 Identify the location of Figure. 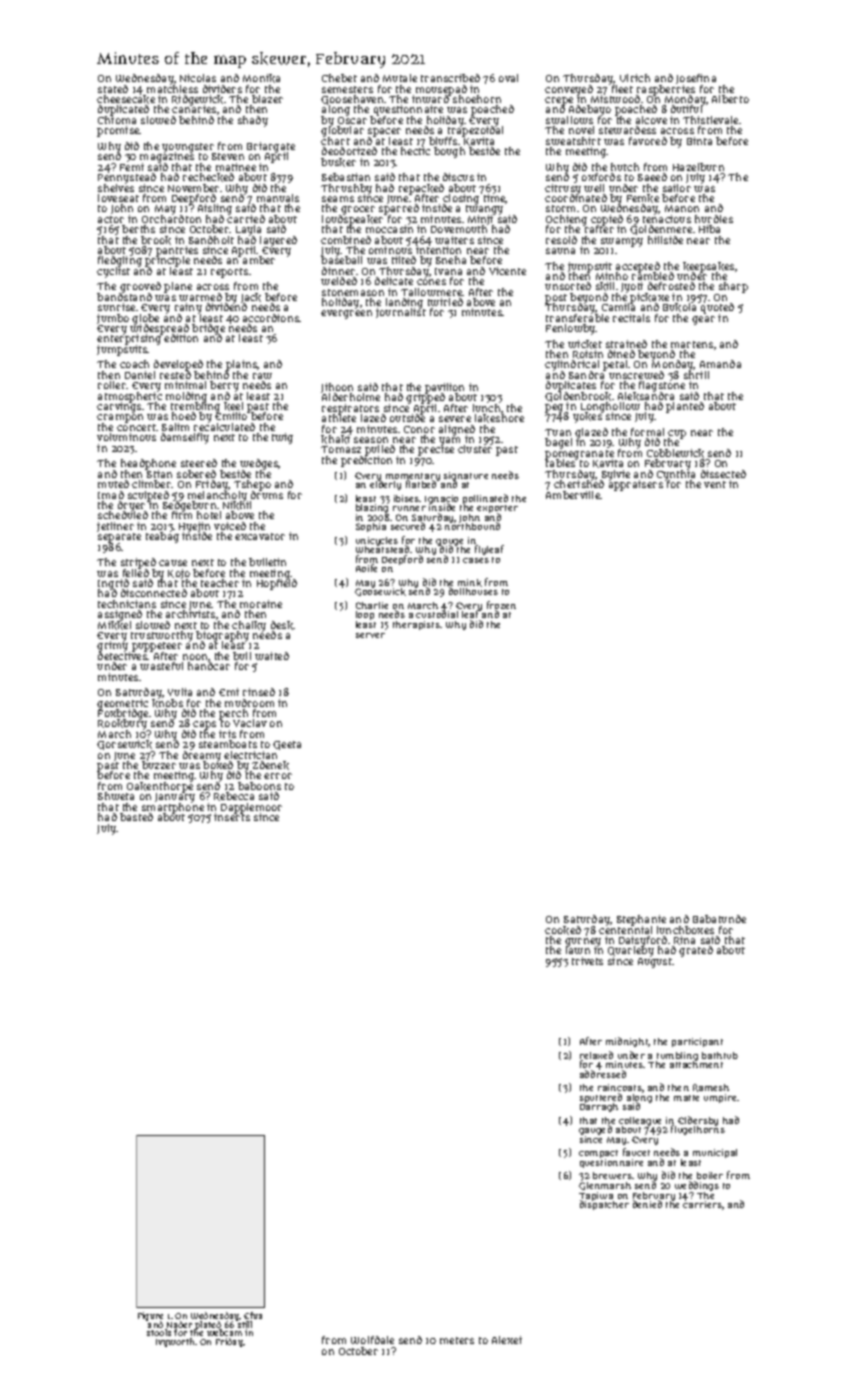
(150, 1316).
